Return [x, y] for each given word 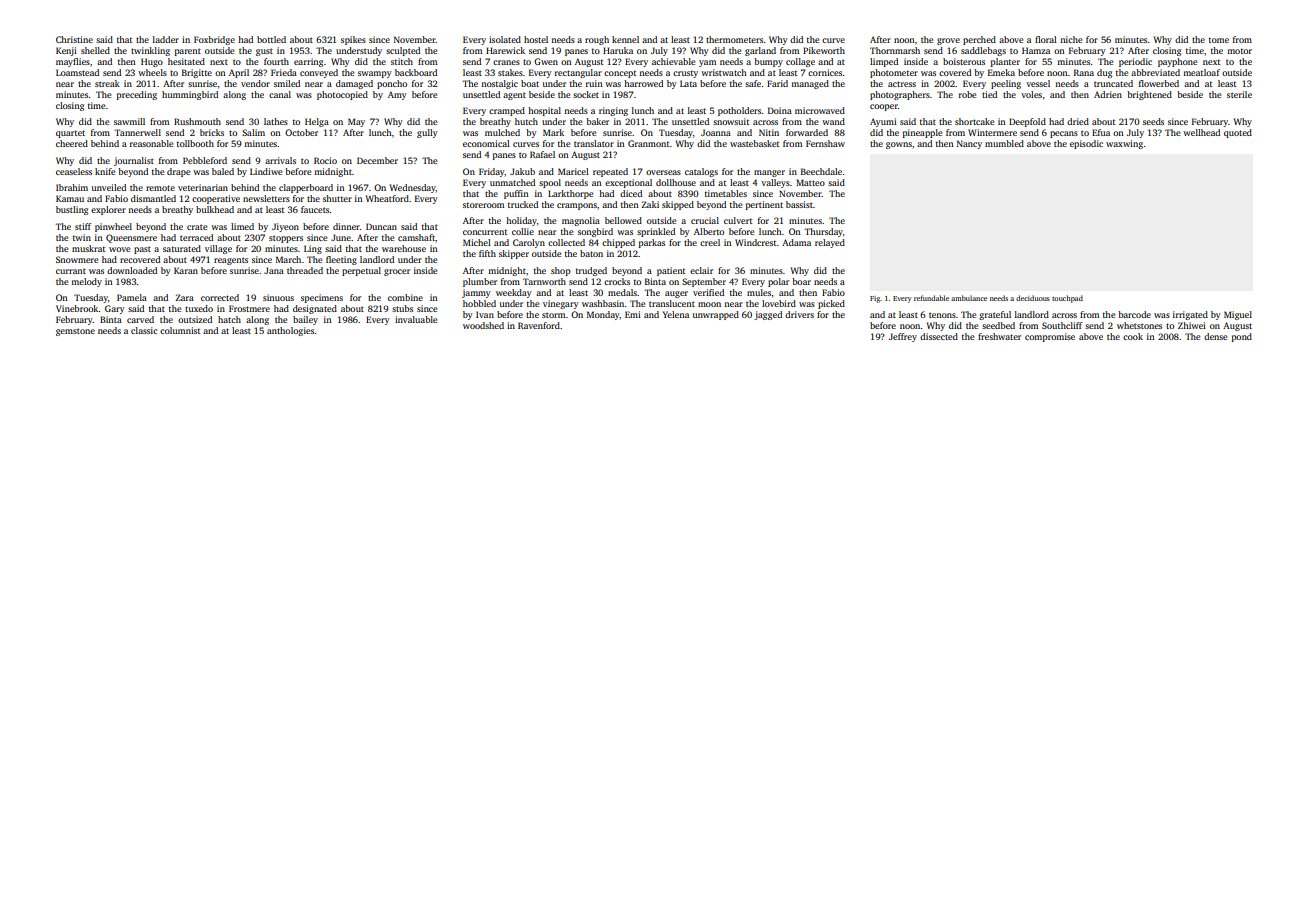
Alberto [709, 231]
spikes [353, 40]
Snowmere [77, 259]
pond [1242, 337]
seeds [1153, 121]
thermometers [734, 39]
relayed [830, 243]
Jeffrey [903, 337]
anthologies [290, 331]
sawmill [129, 121]
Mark [553, 132]
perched [979, 40]
